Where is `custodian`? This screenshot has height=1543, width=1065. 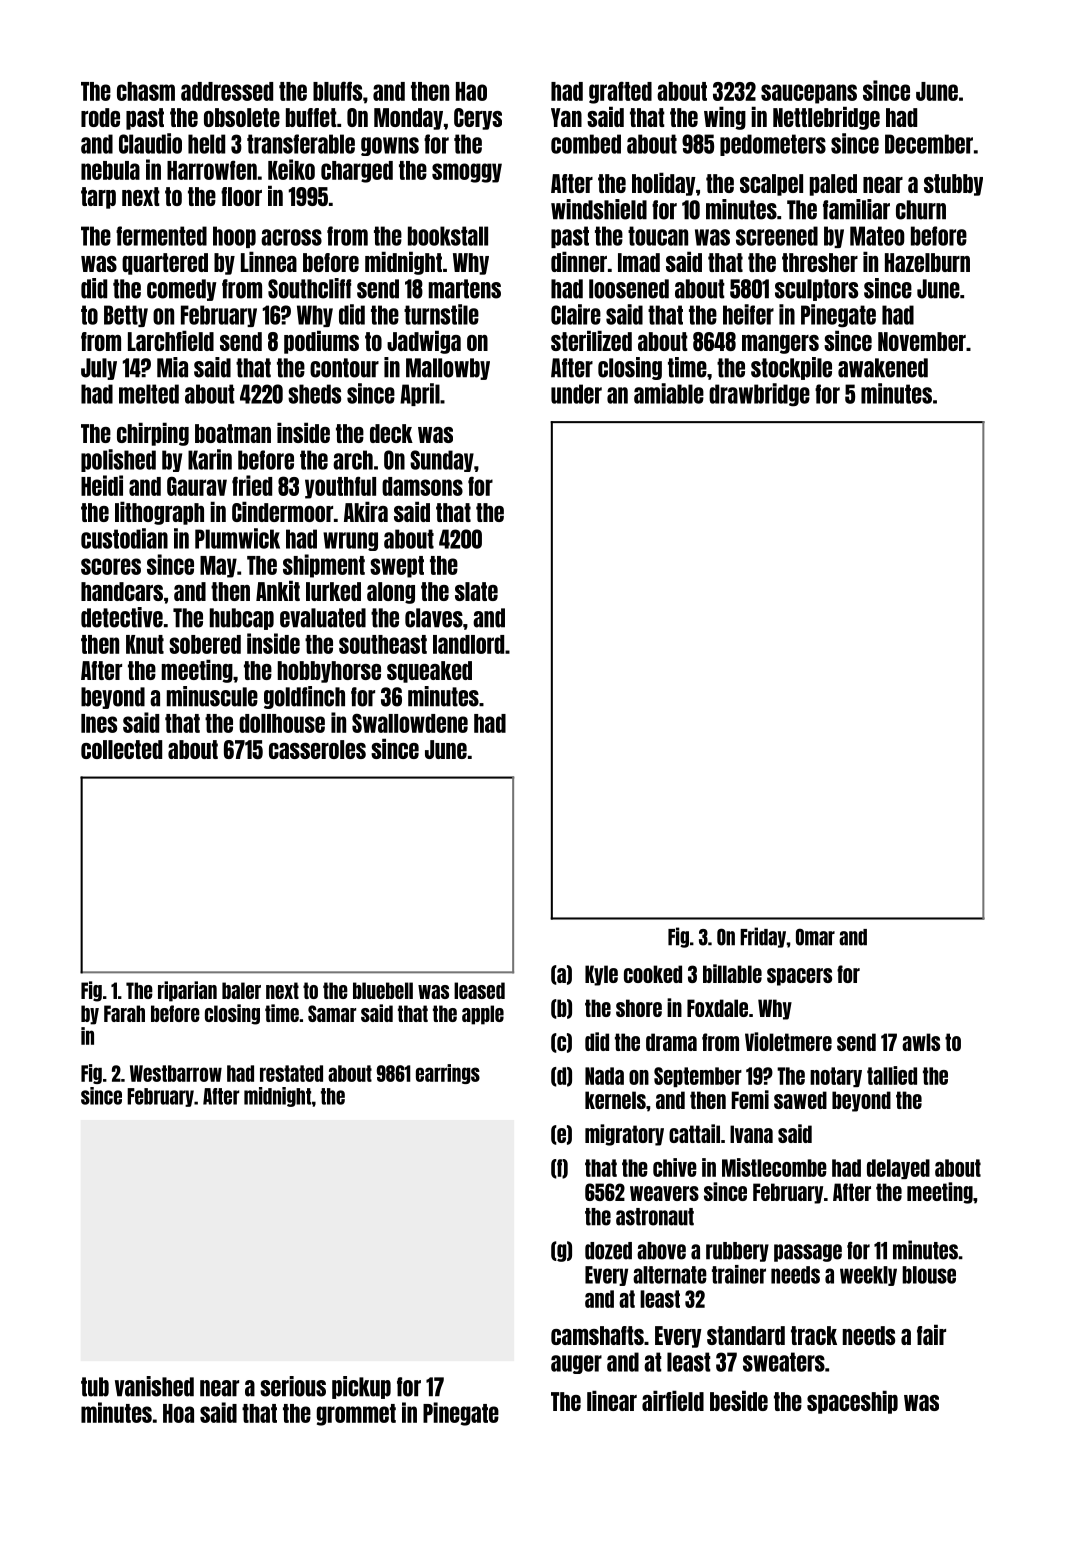
custodian is located at coordinates (124, 538).
